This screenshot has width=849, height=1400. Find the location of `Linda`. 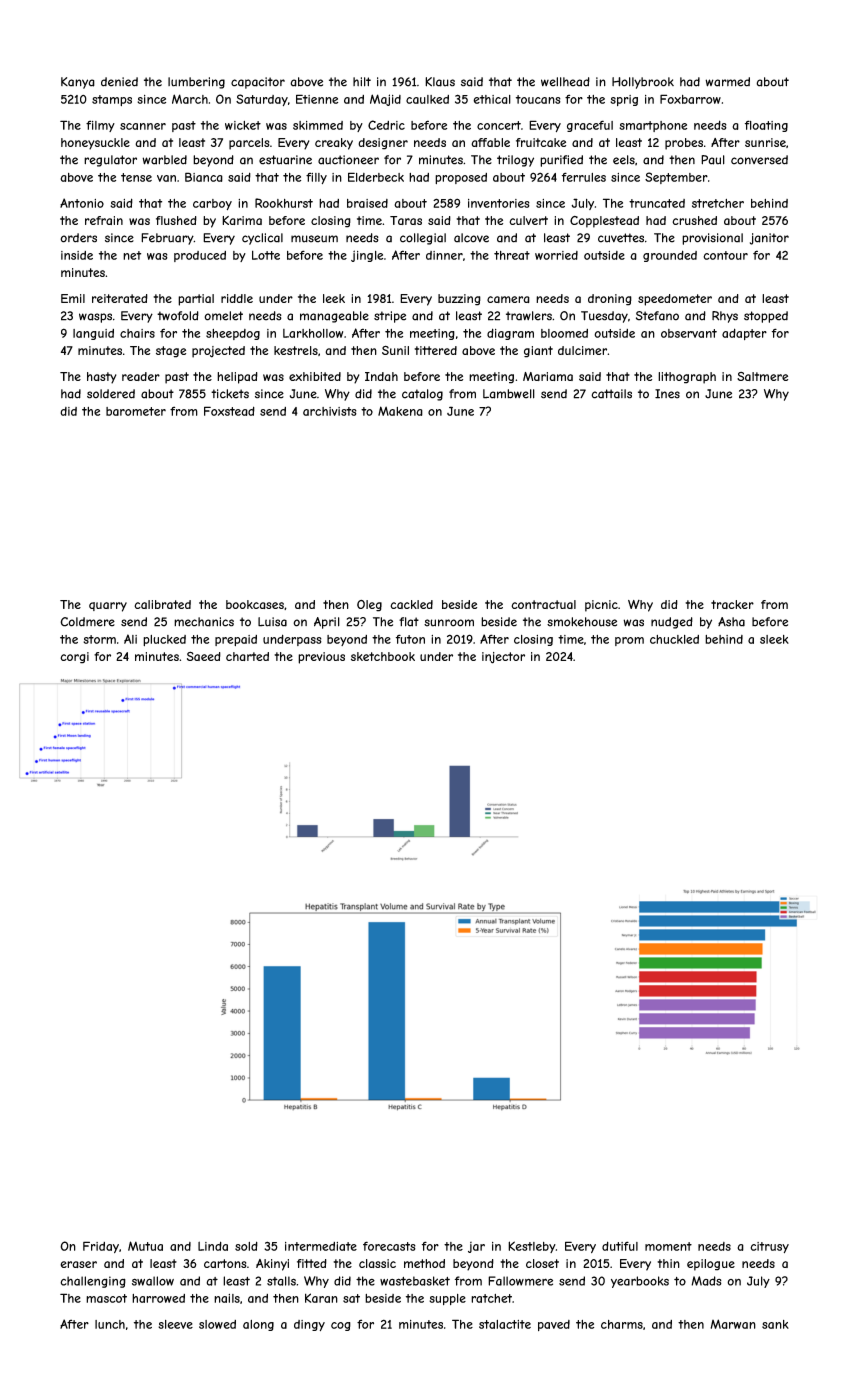

Linda is located at coordinates (213, 1246).
